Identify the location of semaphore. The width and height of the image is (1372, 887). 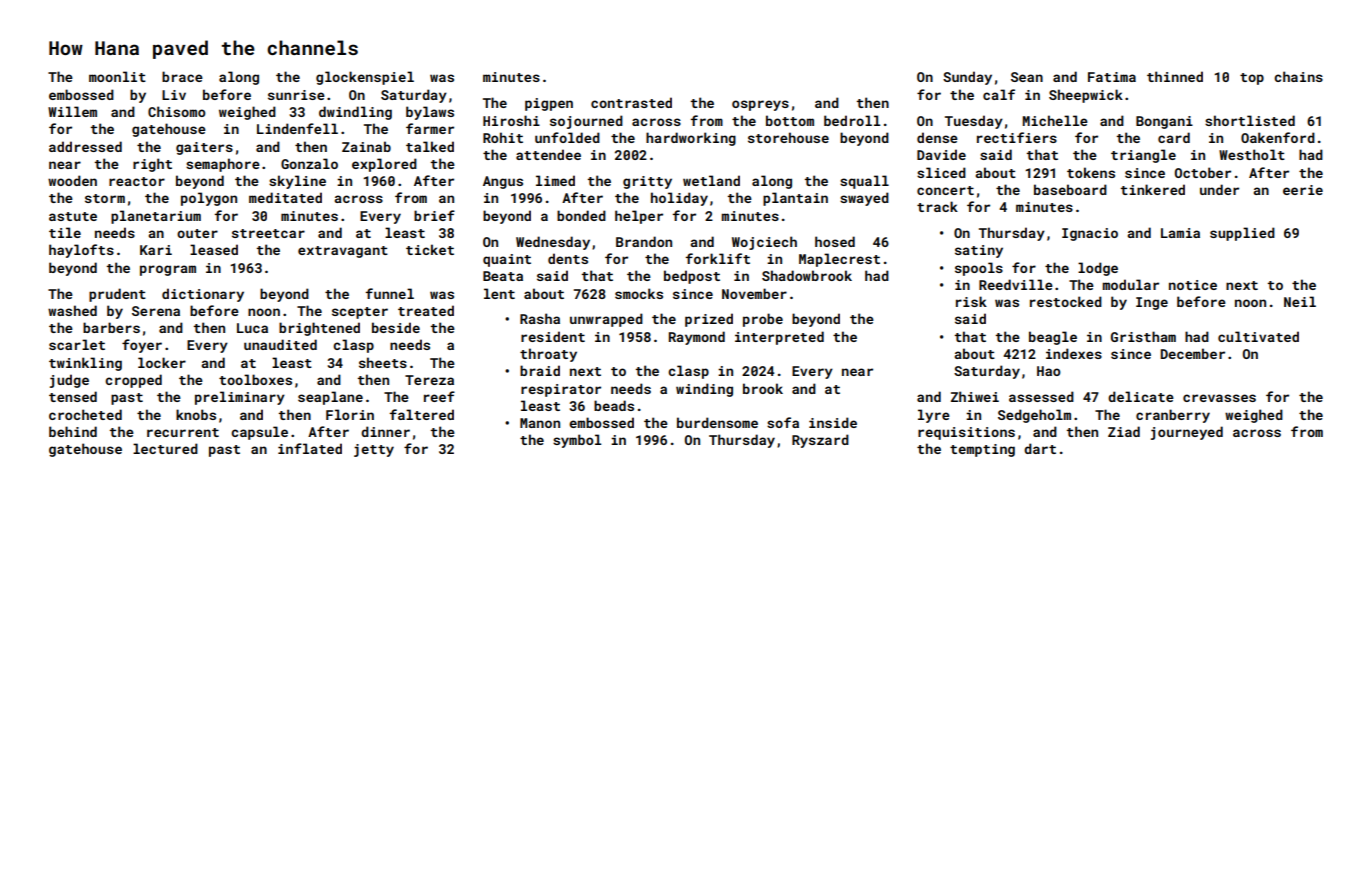
(223, 165).
